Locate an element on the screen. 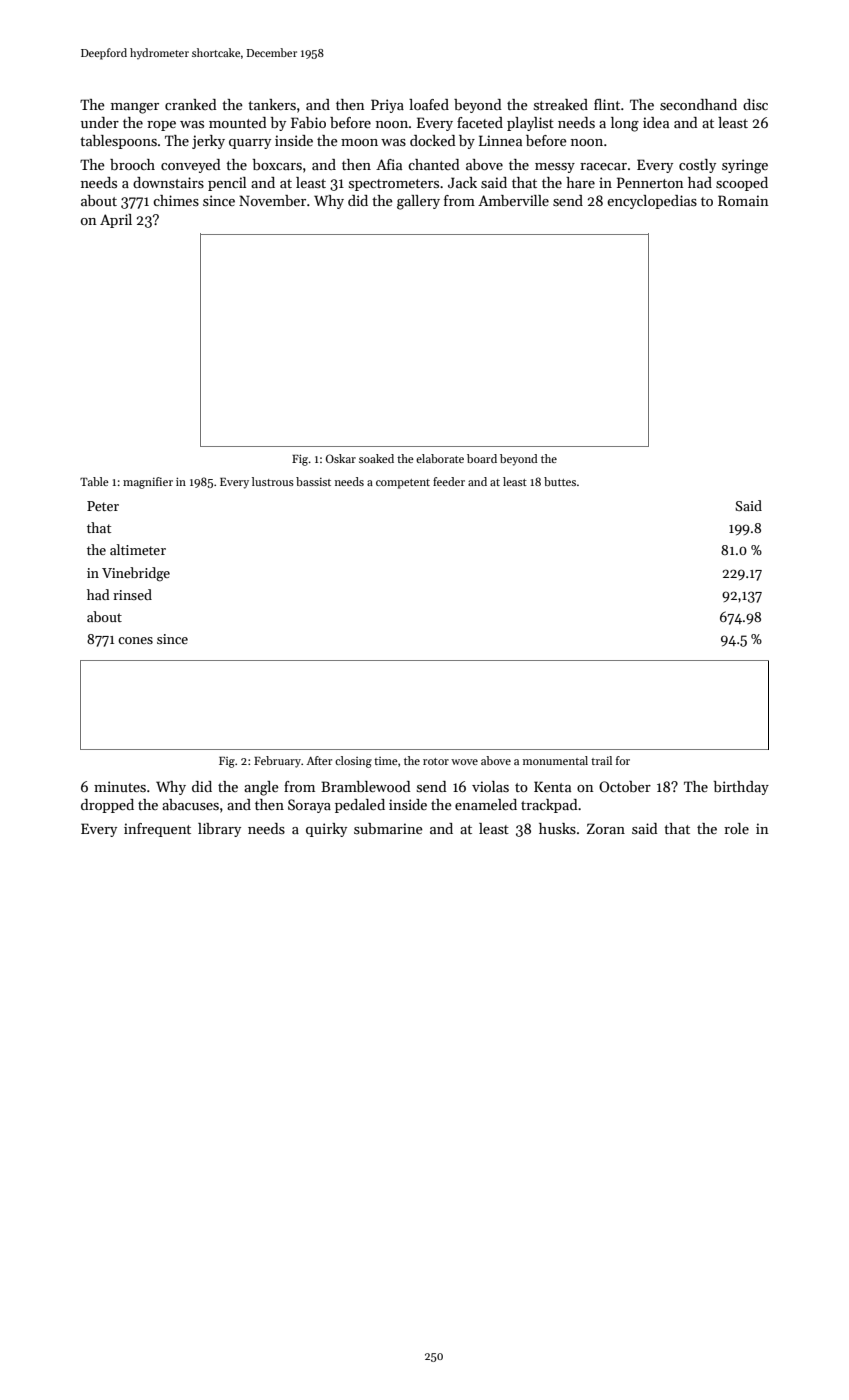 The height and width of the screenshot is (1400, 849). infrequent is located at coordinates (157, 830).
